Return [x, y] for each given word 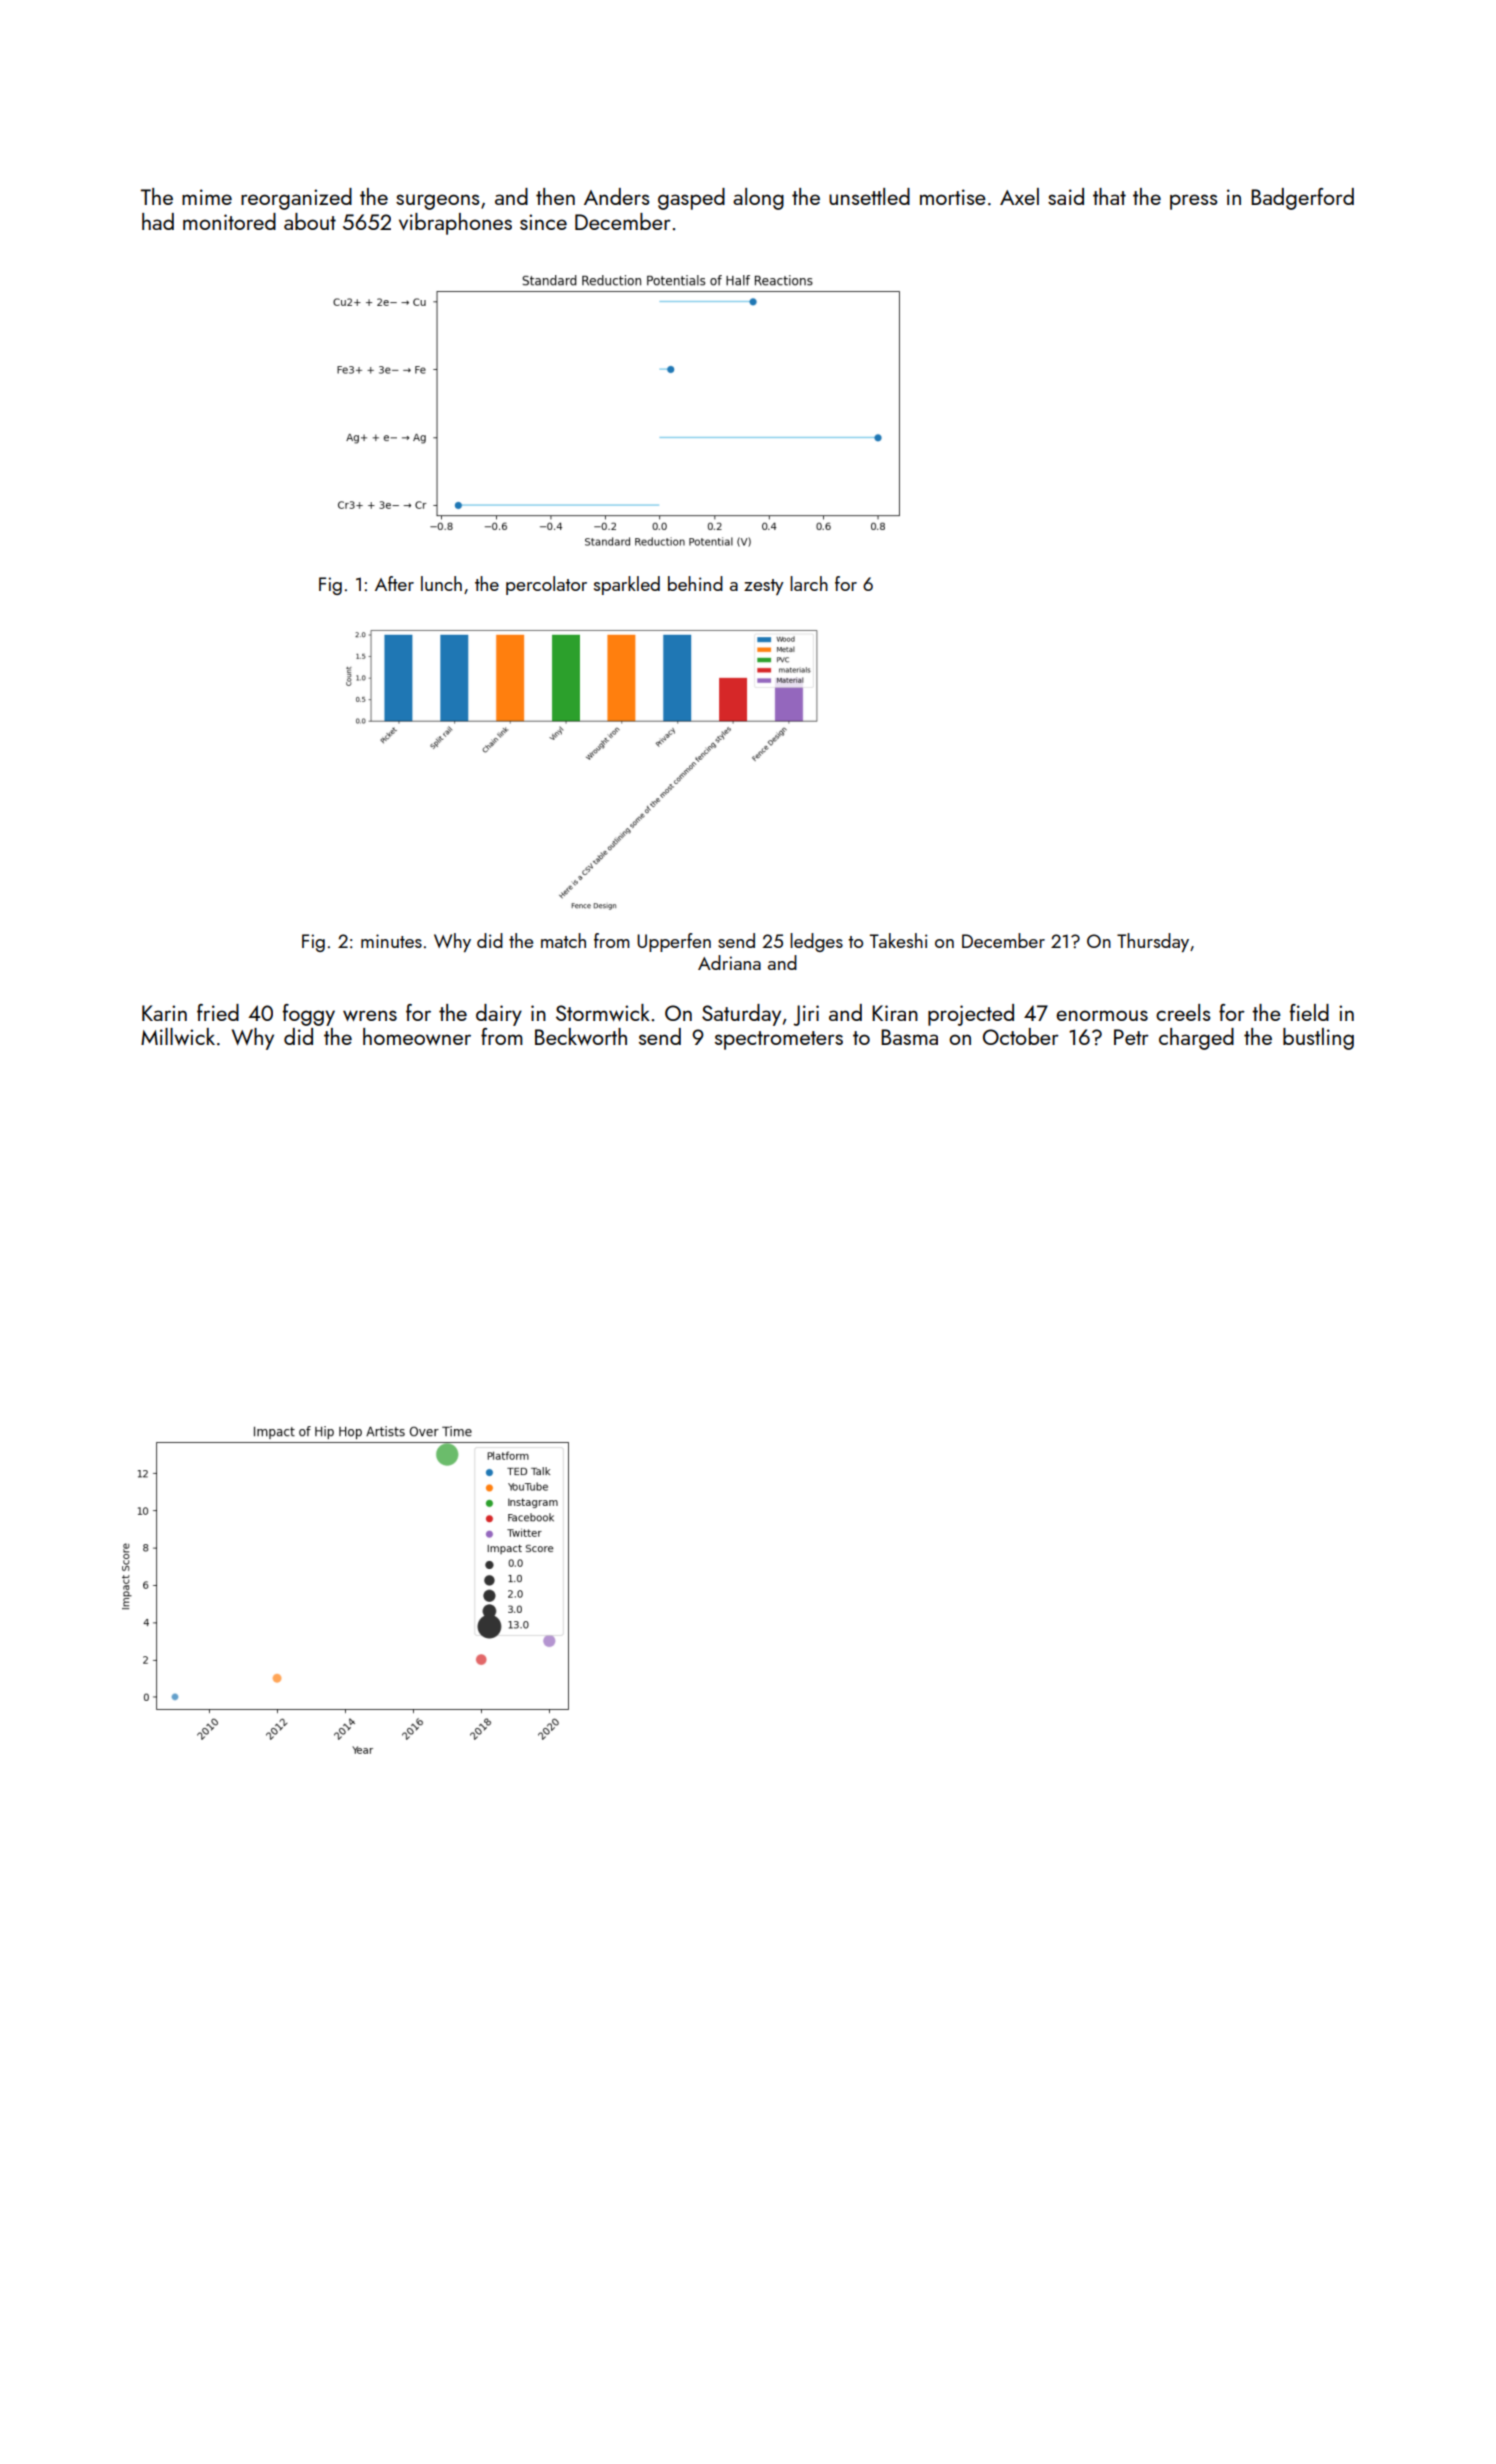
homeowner [417, 1036]
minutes [391, 941]
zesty [764, 587]
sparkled [627, 585]
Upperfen [674, 942]
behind [695, 583]
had [158, 221]
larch [809, 583]
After [394, 583]
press [1193, 202]
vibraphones [455, 224]
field [1309, 1012]
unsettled [869, 196]
